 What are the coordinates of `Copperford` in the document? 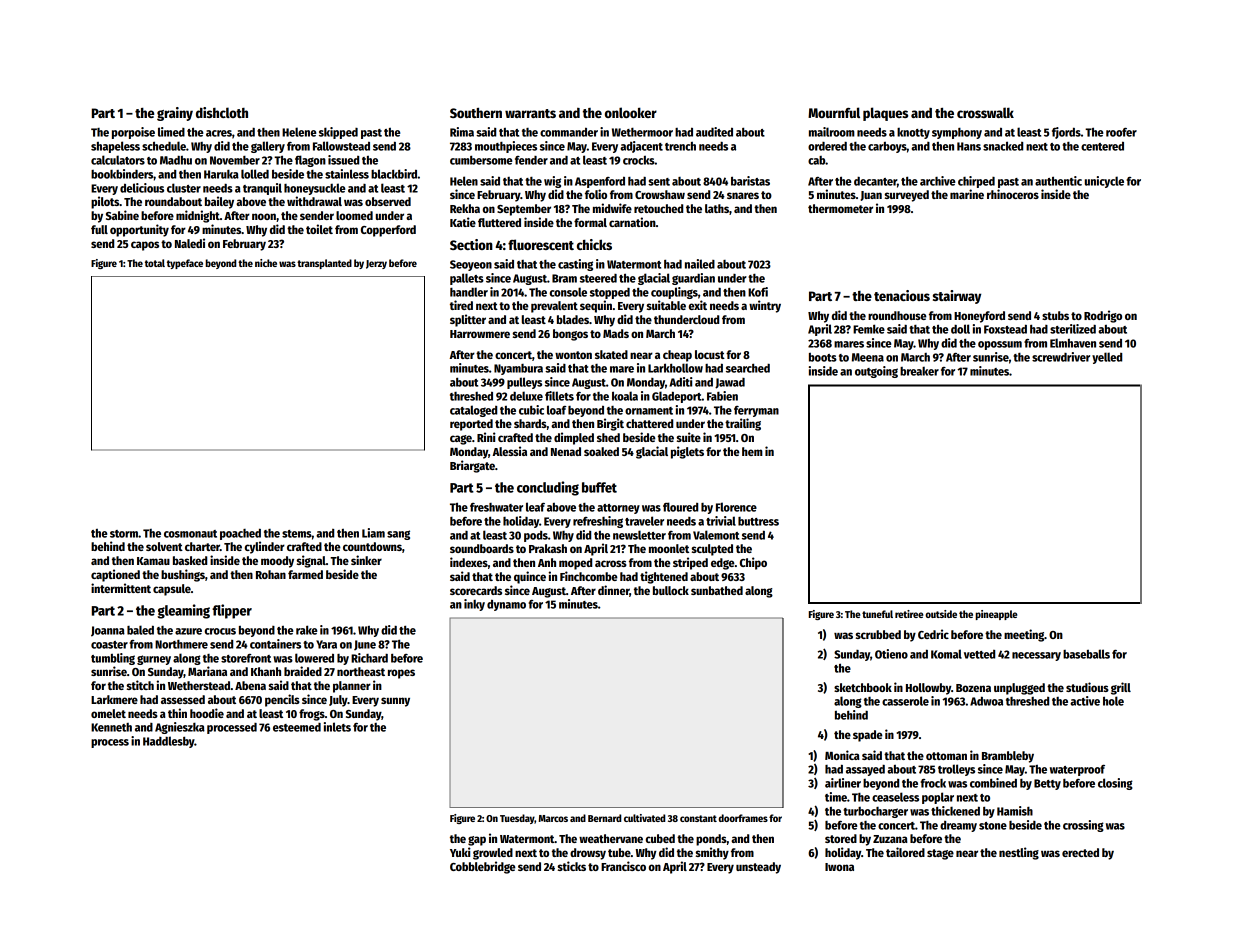 It's located at (388, 231).
